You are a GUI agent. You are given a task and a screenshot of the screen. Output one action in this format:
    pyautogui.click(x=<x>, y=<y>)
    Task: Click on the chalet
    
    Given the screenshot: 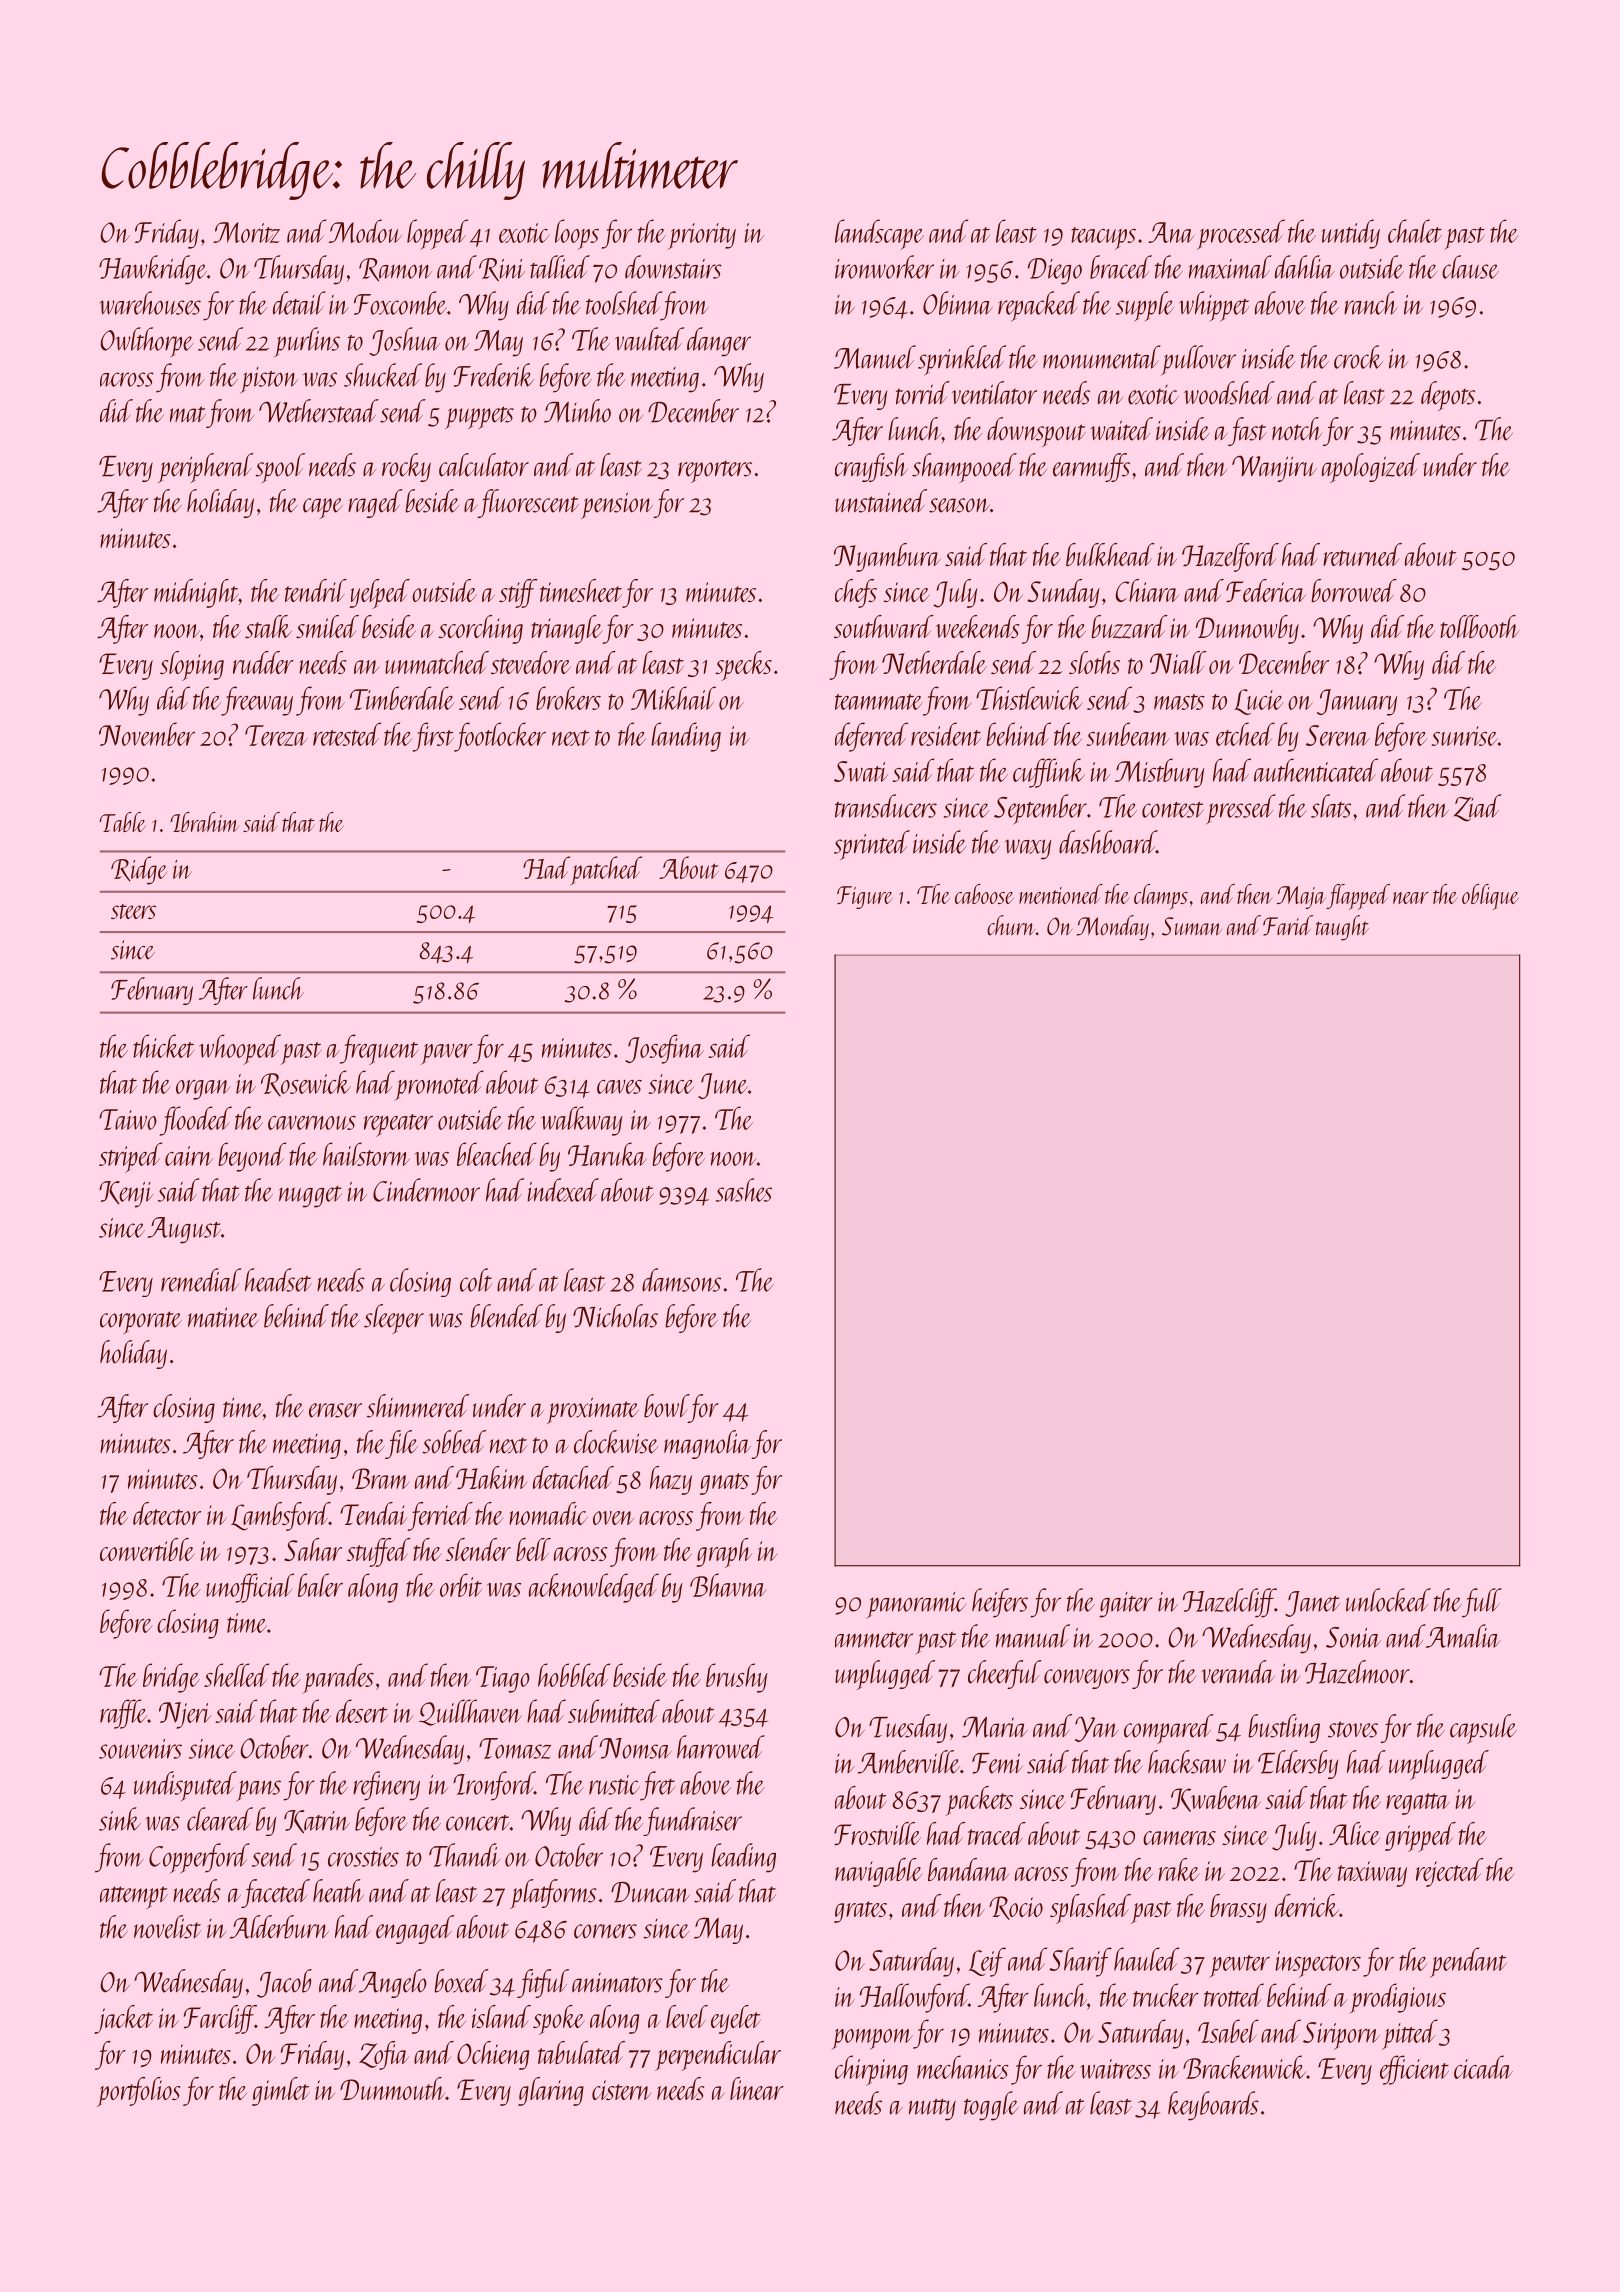 What is the action you would take?
    pyautogui.click(x=1415, y=231)
